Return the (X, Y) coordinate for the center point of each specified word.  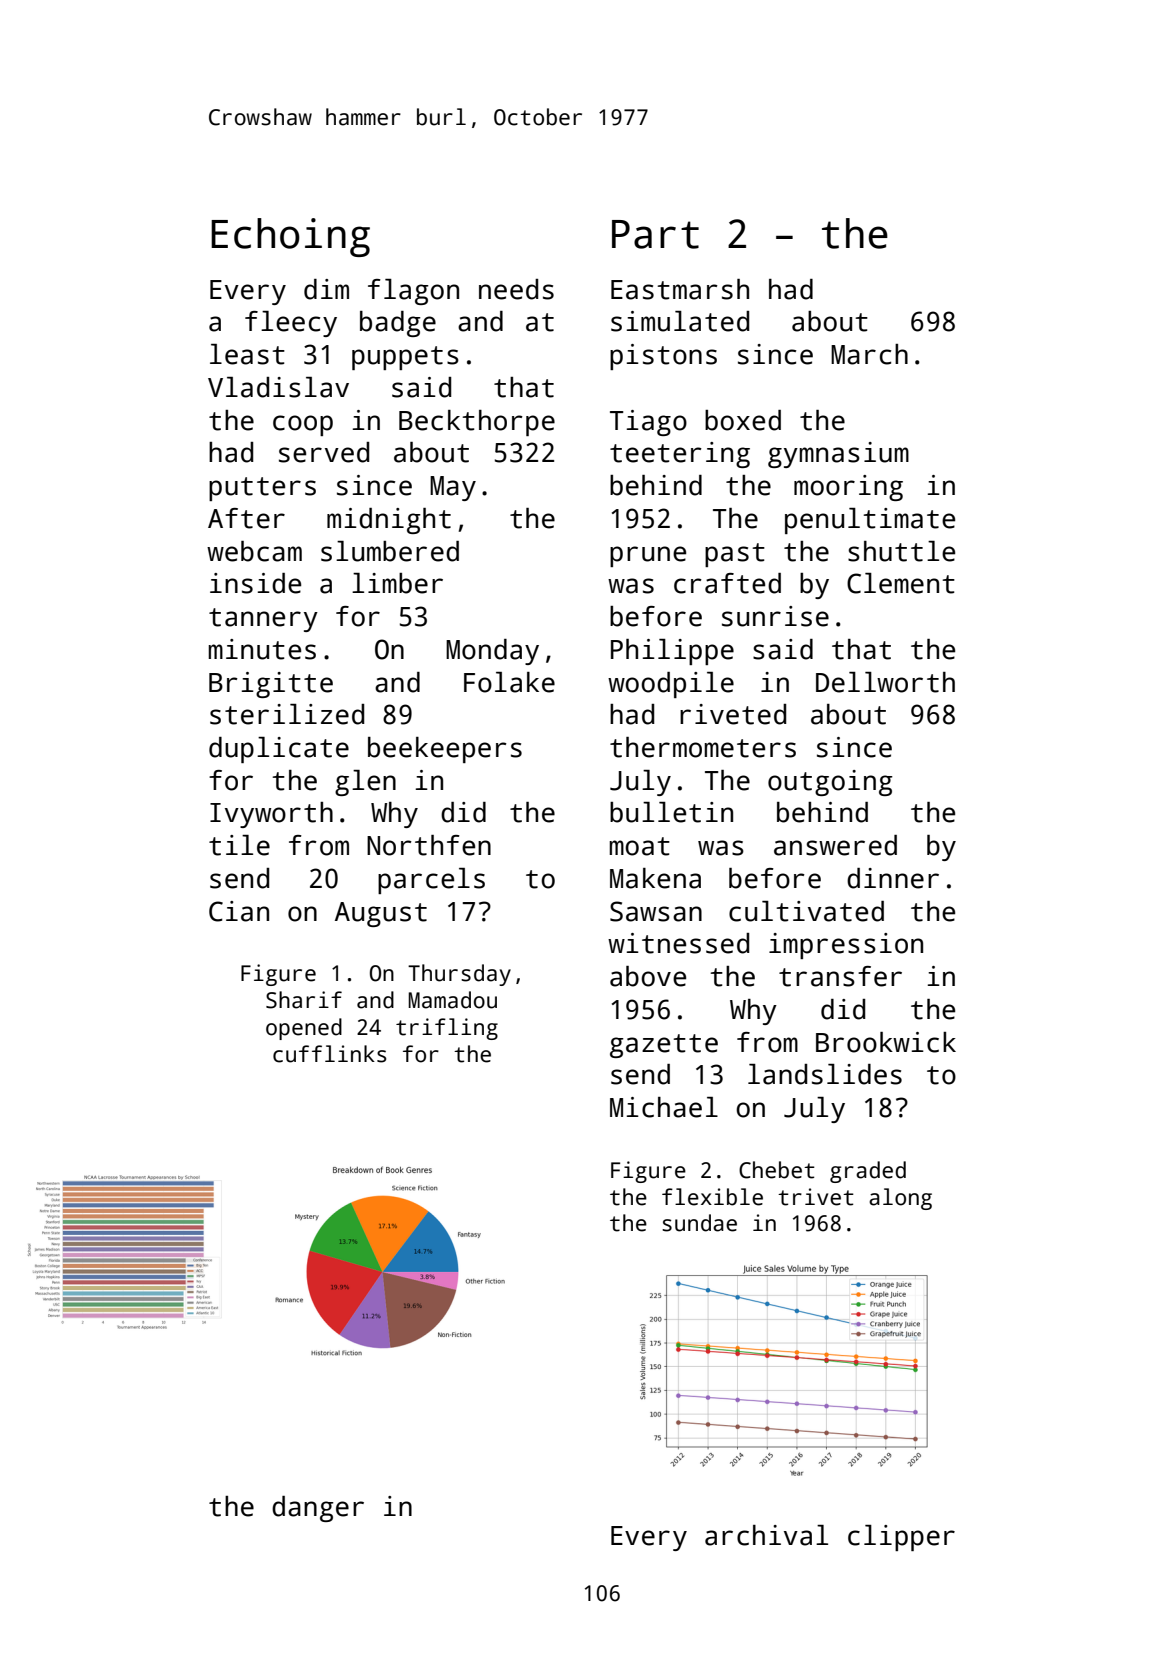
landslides (825, 1074)
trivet (816, 1197)
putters (262, 489)
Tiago (648, 423)
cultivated (806, 911)
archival (766, 1535)
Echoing (290, 237)
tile (239, 845)
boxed (743, 420)
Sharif (304, 1000)
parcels (431, 881)
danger (318, 1509)
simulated (680, 321)
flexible (712, 1197)
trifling (447, 1029)
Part (655, 234)
